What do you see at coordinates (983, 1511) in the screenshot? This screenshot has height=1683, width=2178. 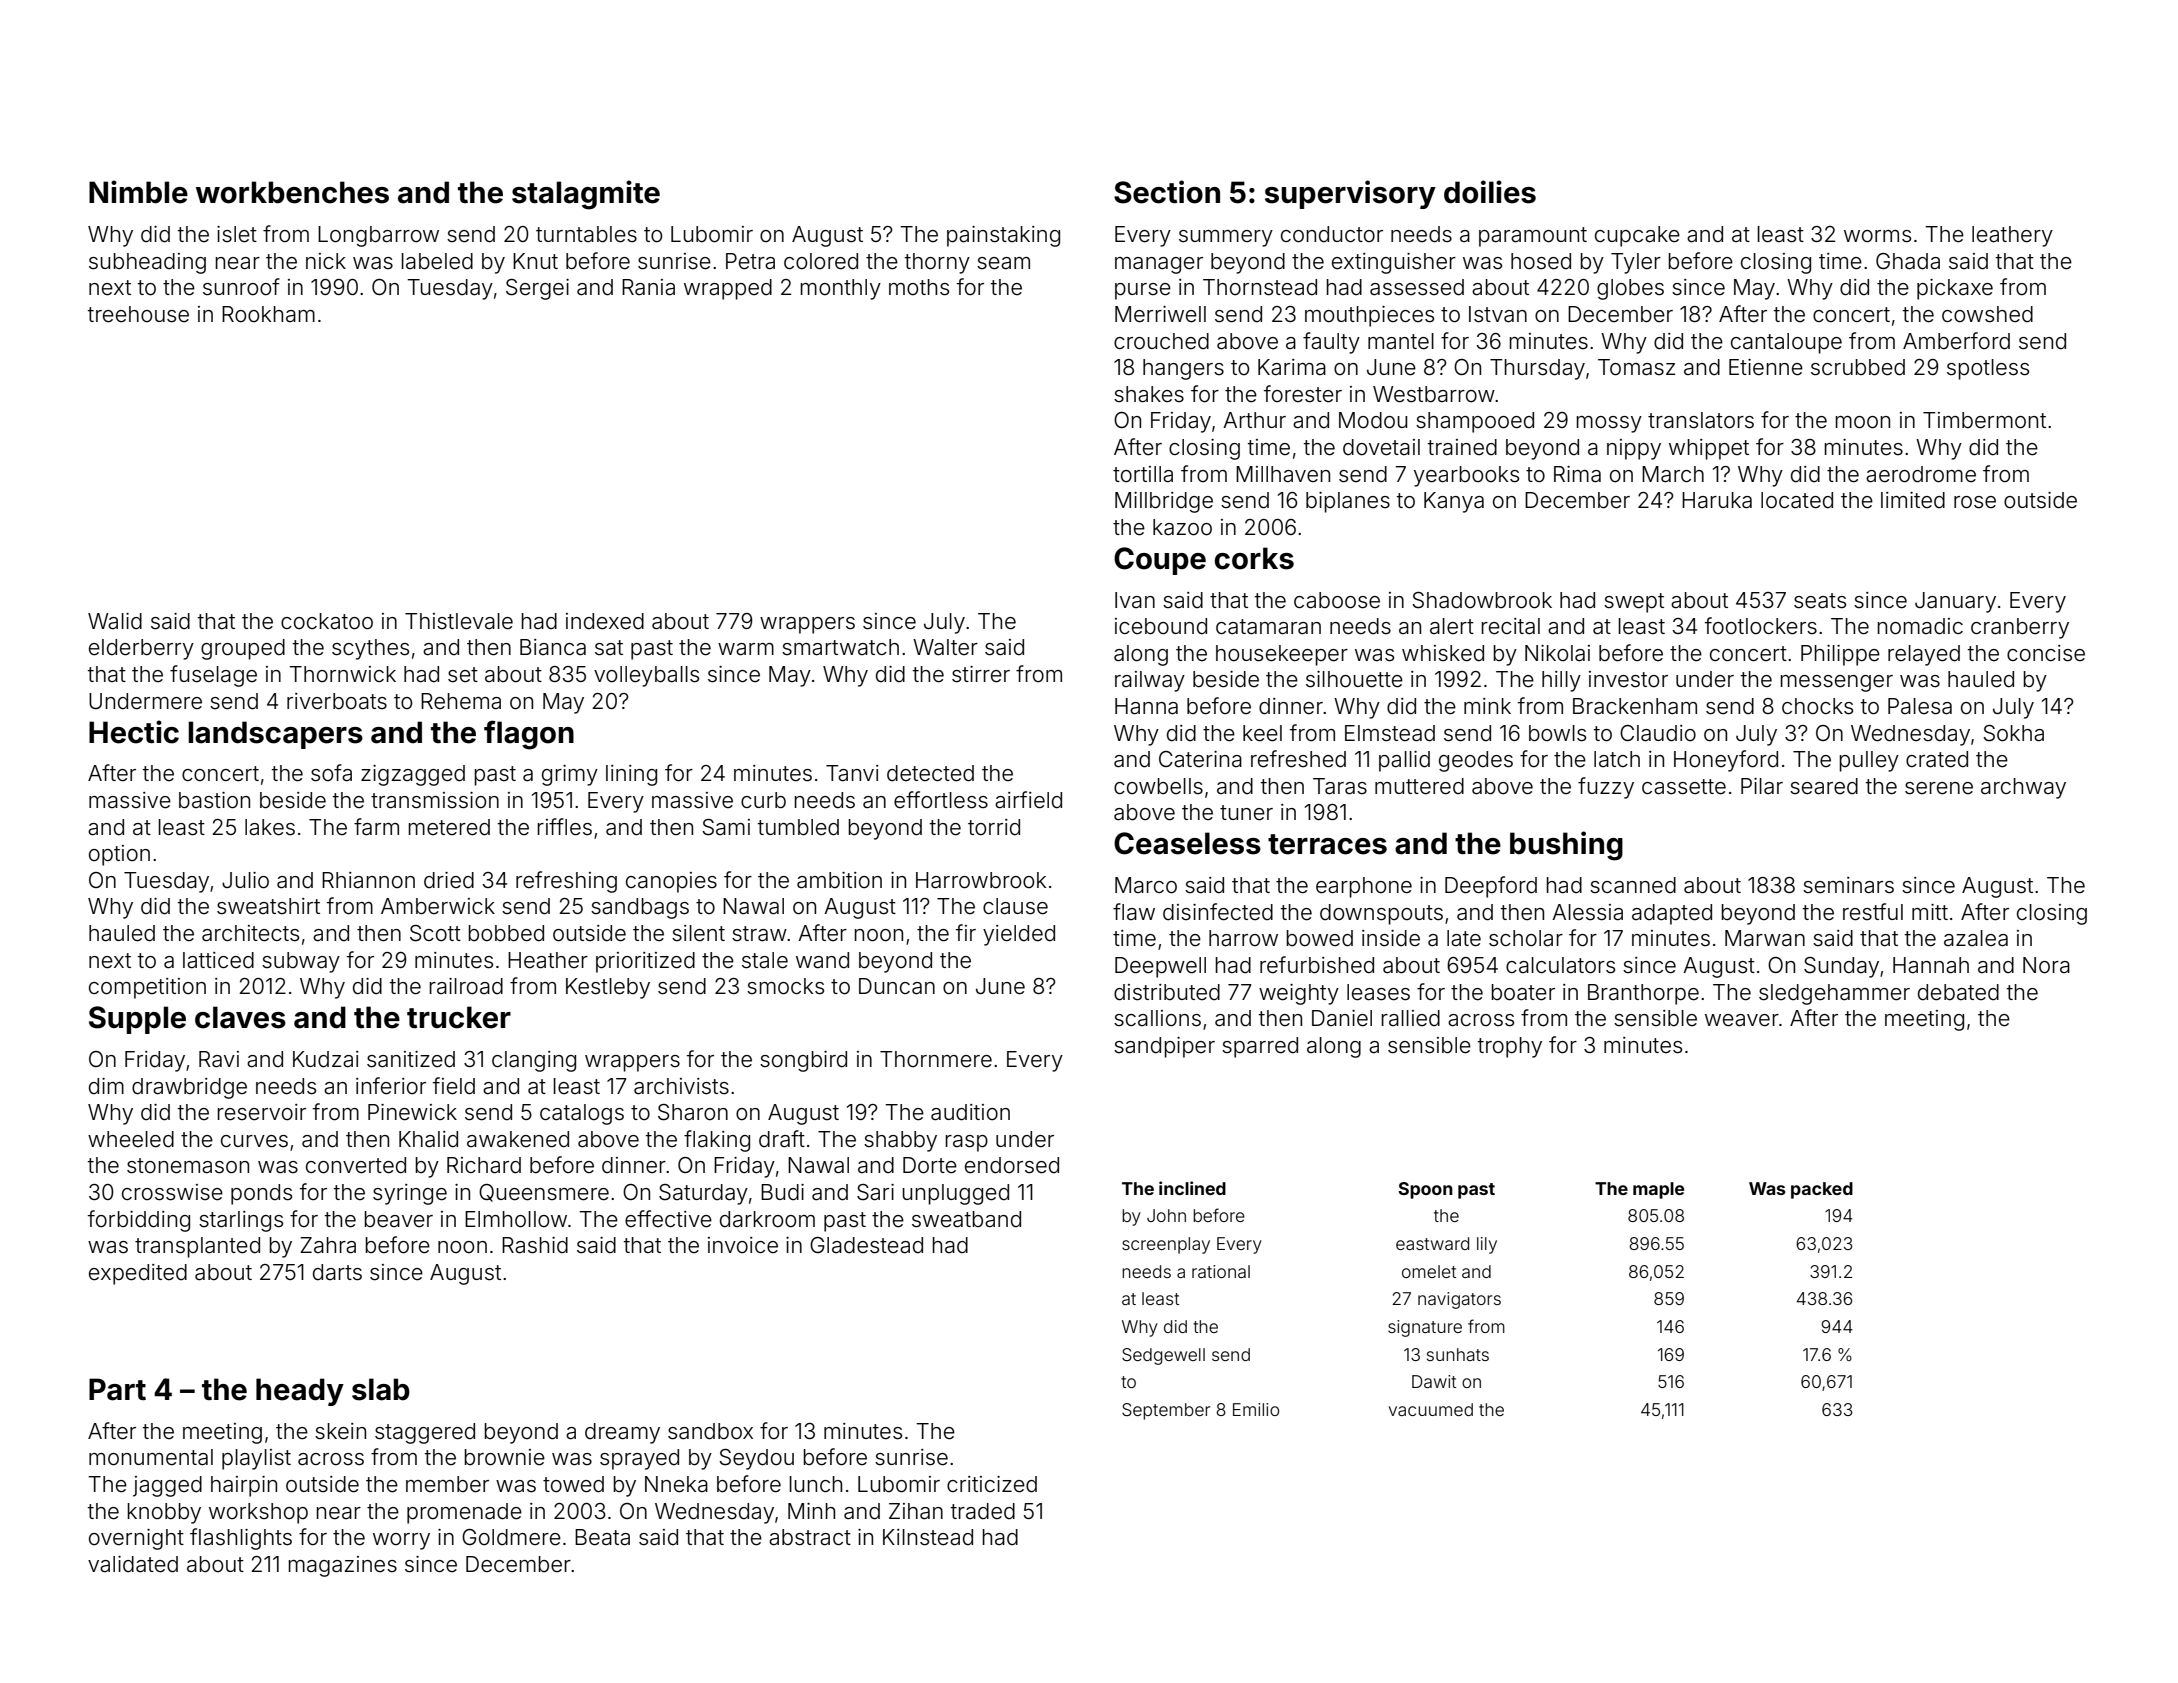 I see `traded` at bounding box center [983, 1511].
